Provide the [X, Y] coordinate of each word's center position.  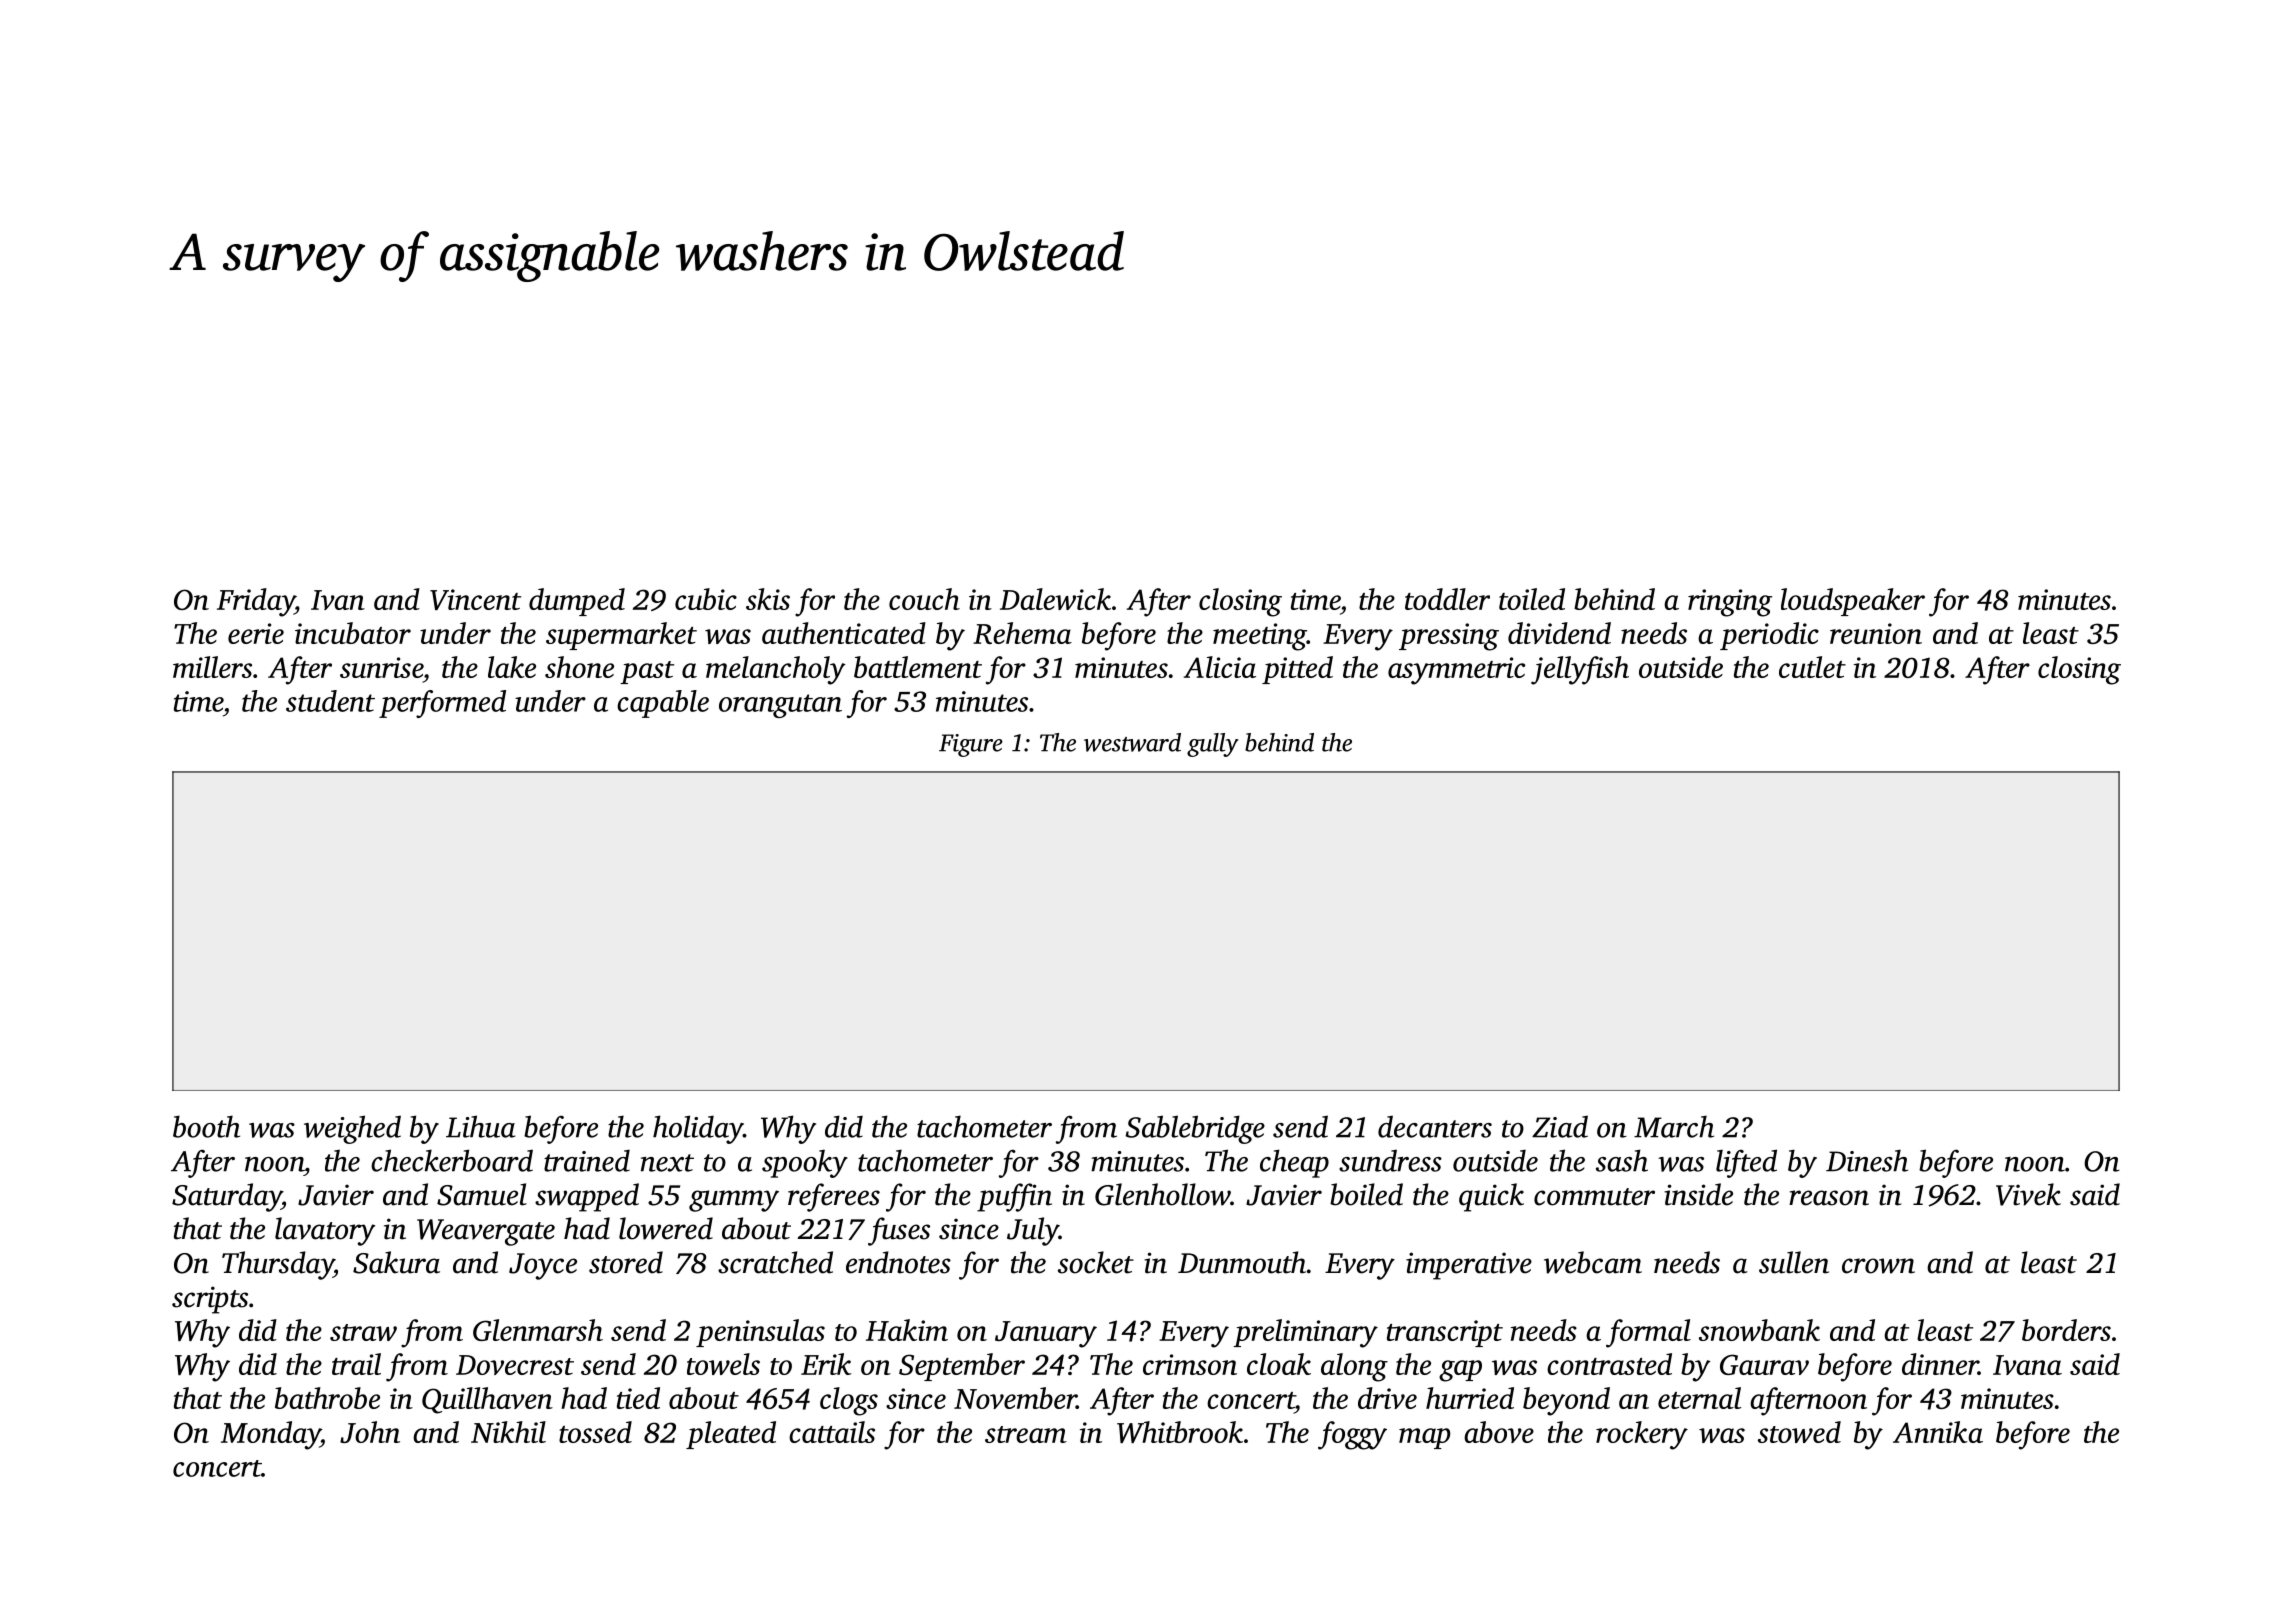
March [1674, 1126]
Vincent [475, 599]
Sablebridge [1195, 1129]
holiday [698, 1129]
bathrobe [327, 1398]
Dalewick [1055, 599]
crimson [1190, 1364]
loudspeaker [1853, 602]
